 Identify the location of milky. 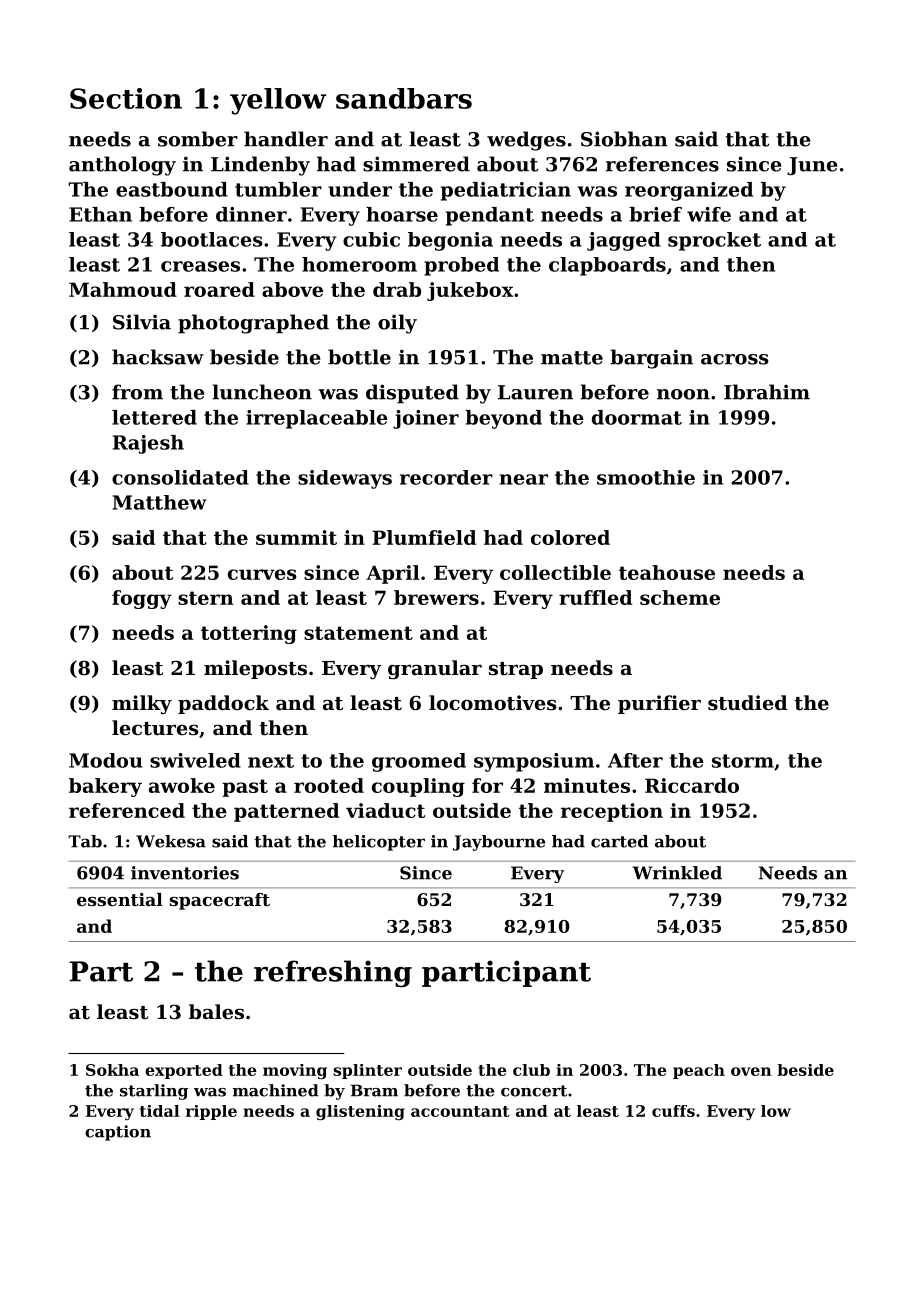
(142, 704).
